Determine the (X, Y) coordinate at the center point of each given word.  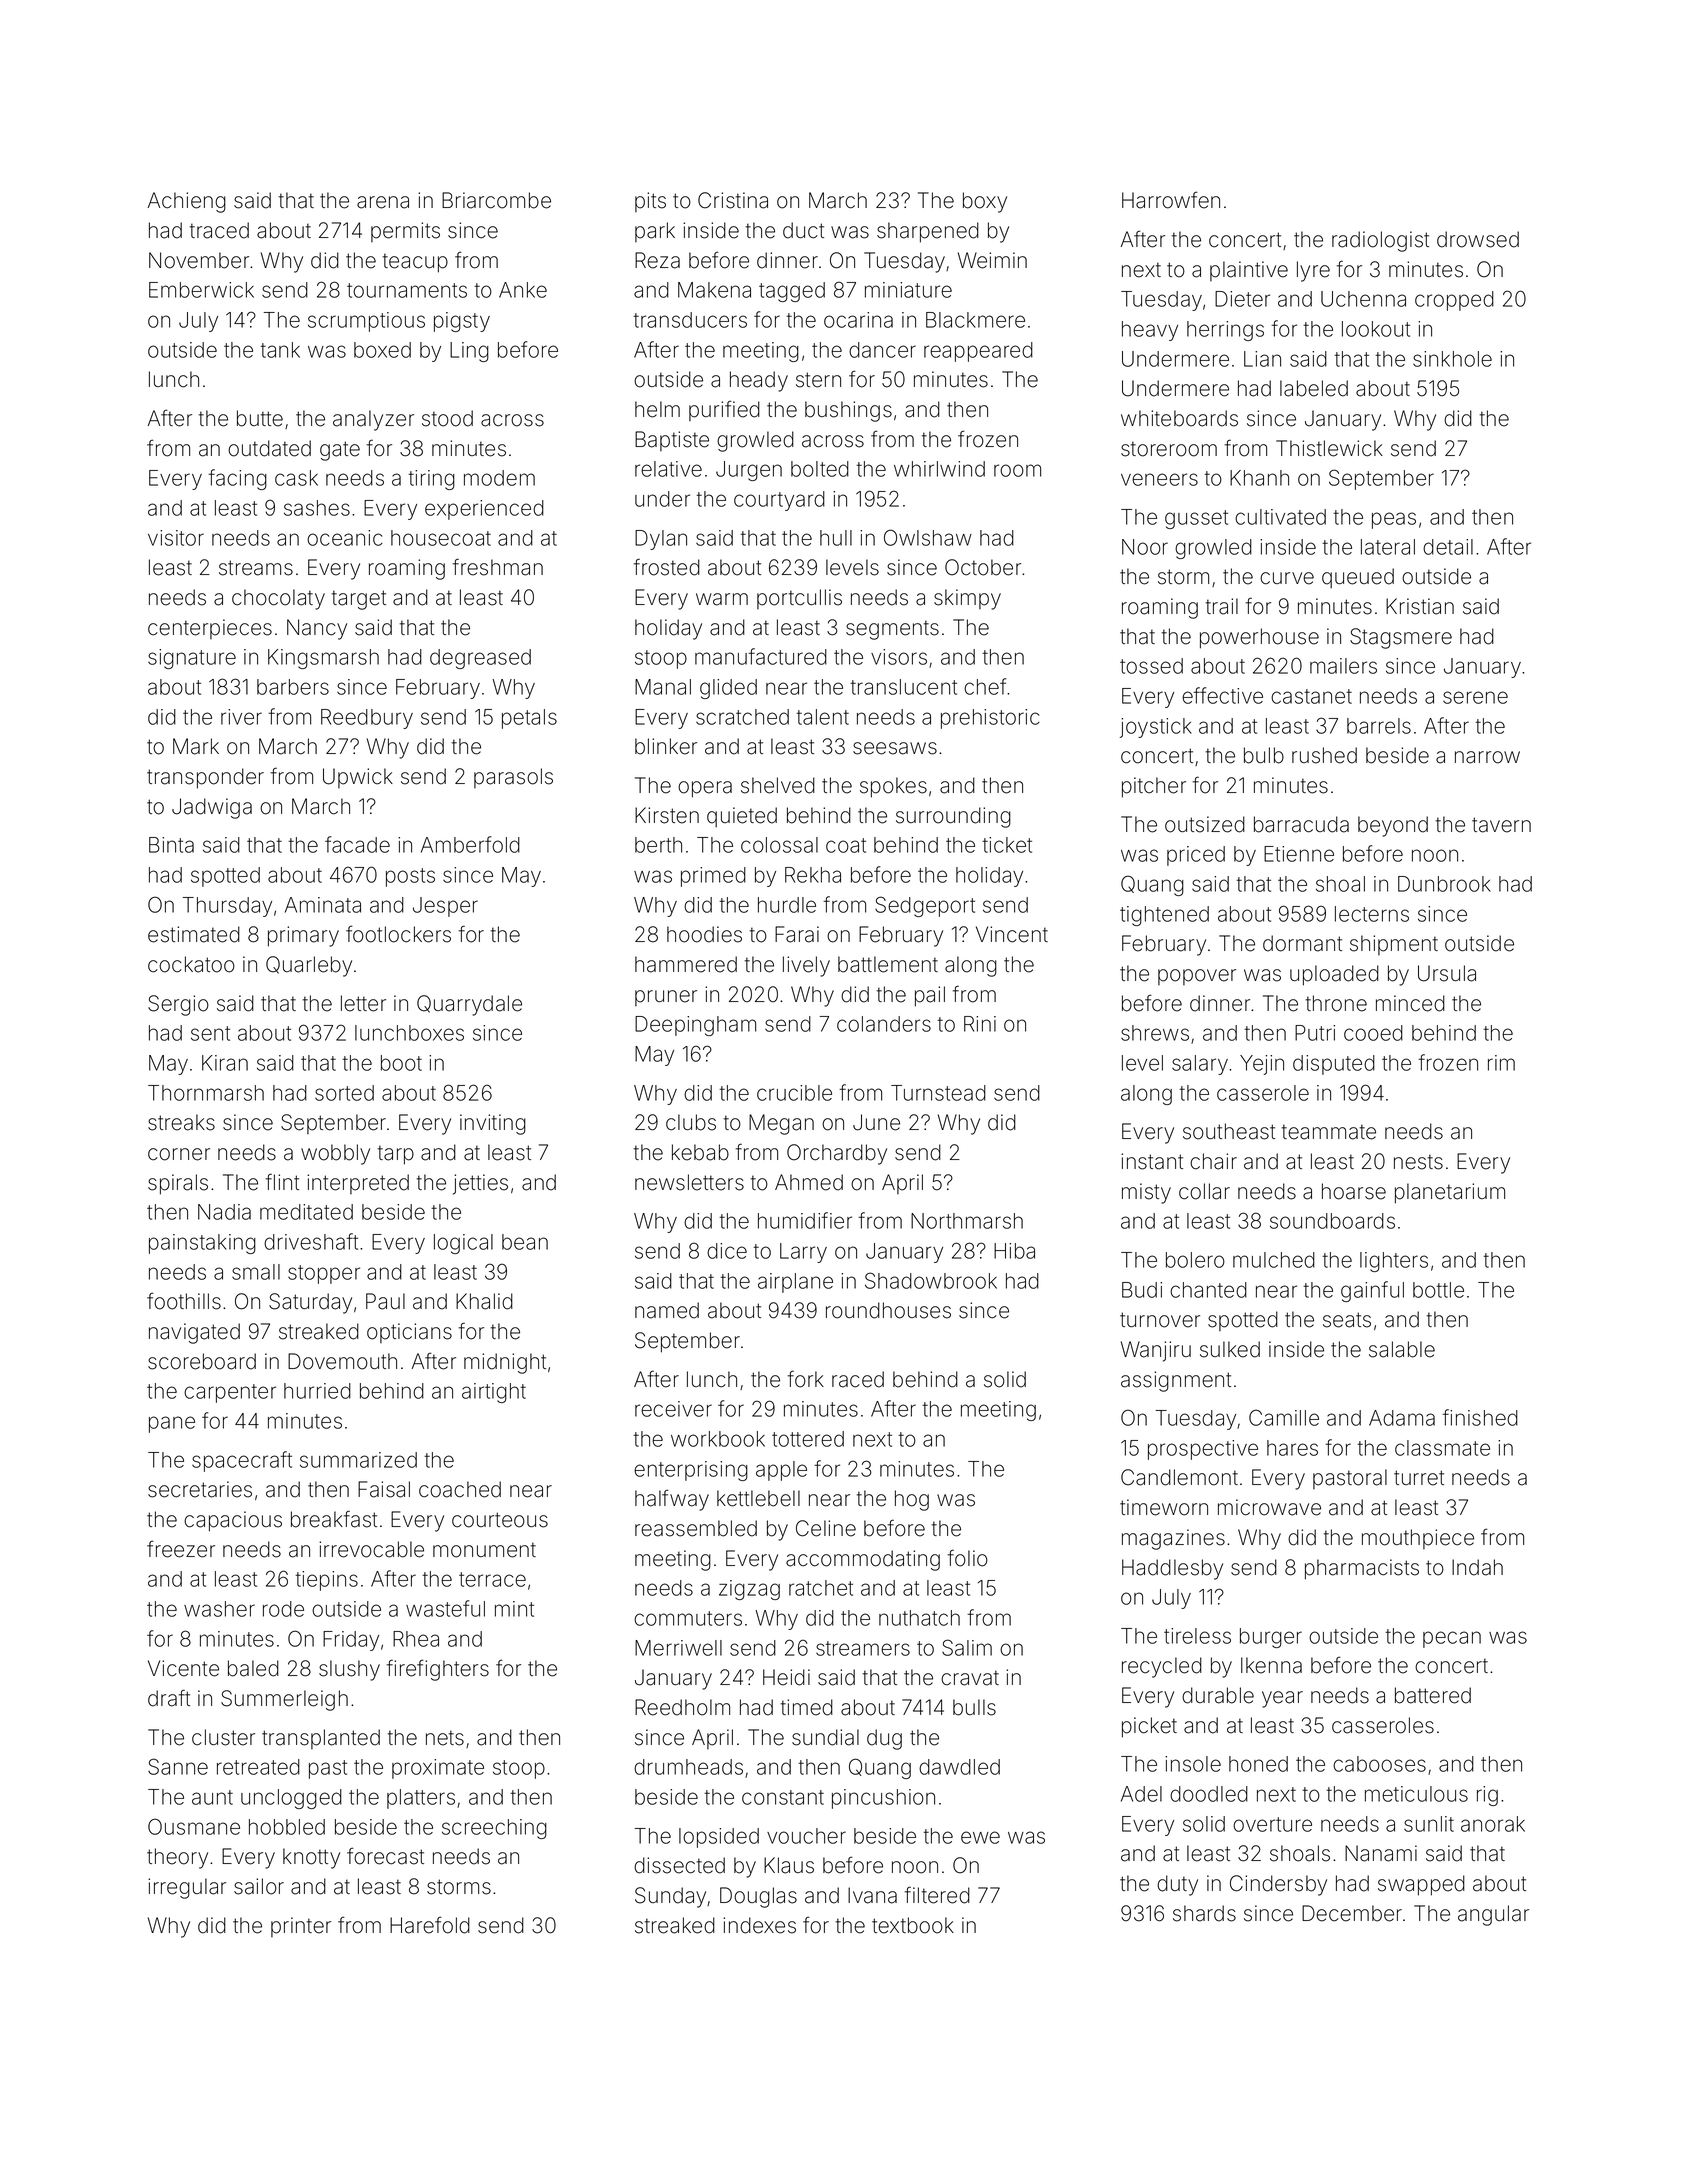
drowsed (1478, 239)
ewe (980, 1837)
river (241, 717)
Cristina (733, 200)
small (256, 1272)
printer (301, 1927)
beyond (1393, 826)
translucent (903, 687)
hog (912, 1500)
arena (383, 202)
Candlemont (1179, 1477)
